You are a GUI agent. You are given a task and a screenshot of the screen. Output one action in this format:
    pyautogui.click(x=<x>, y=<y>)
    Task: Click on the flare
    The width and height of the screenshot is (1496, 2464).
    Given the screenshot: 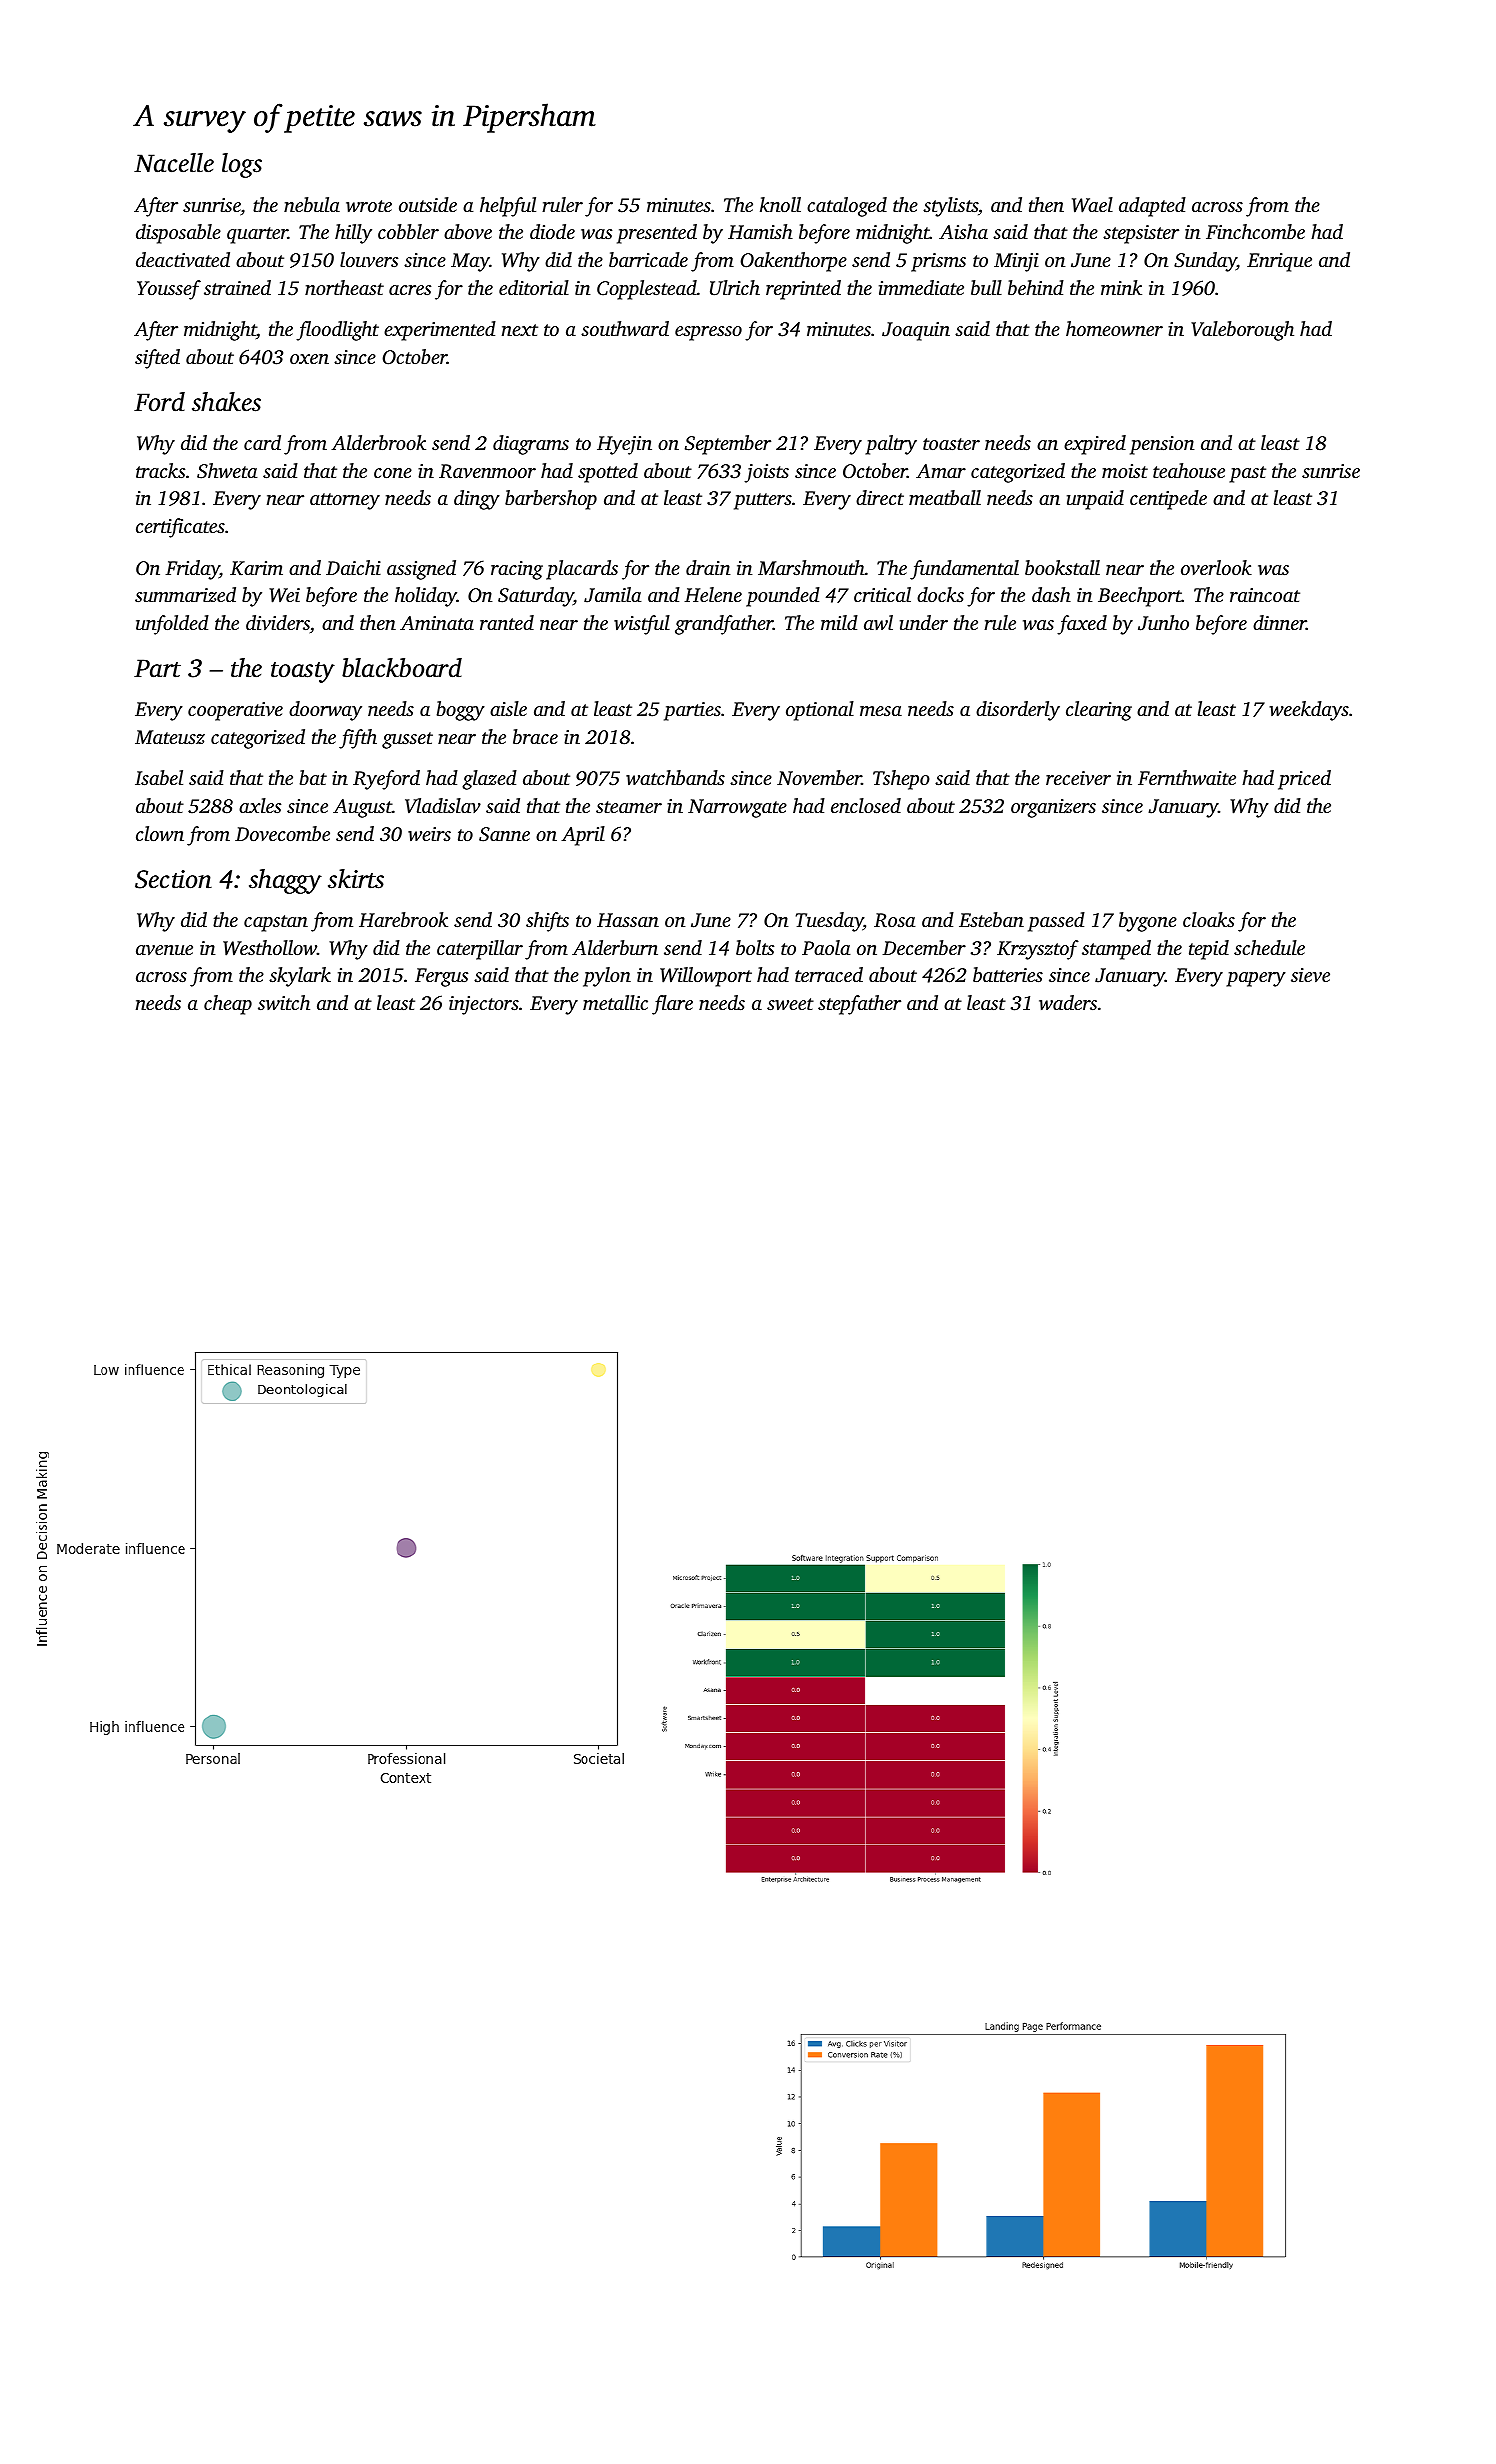 What is the action you would take?
    pyautogui.click(x=672, y=1005)
